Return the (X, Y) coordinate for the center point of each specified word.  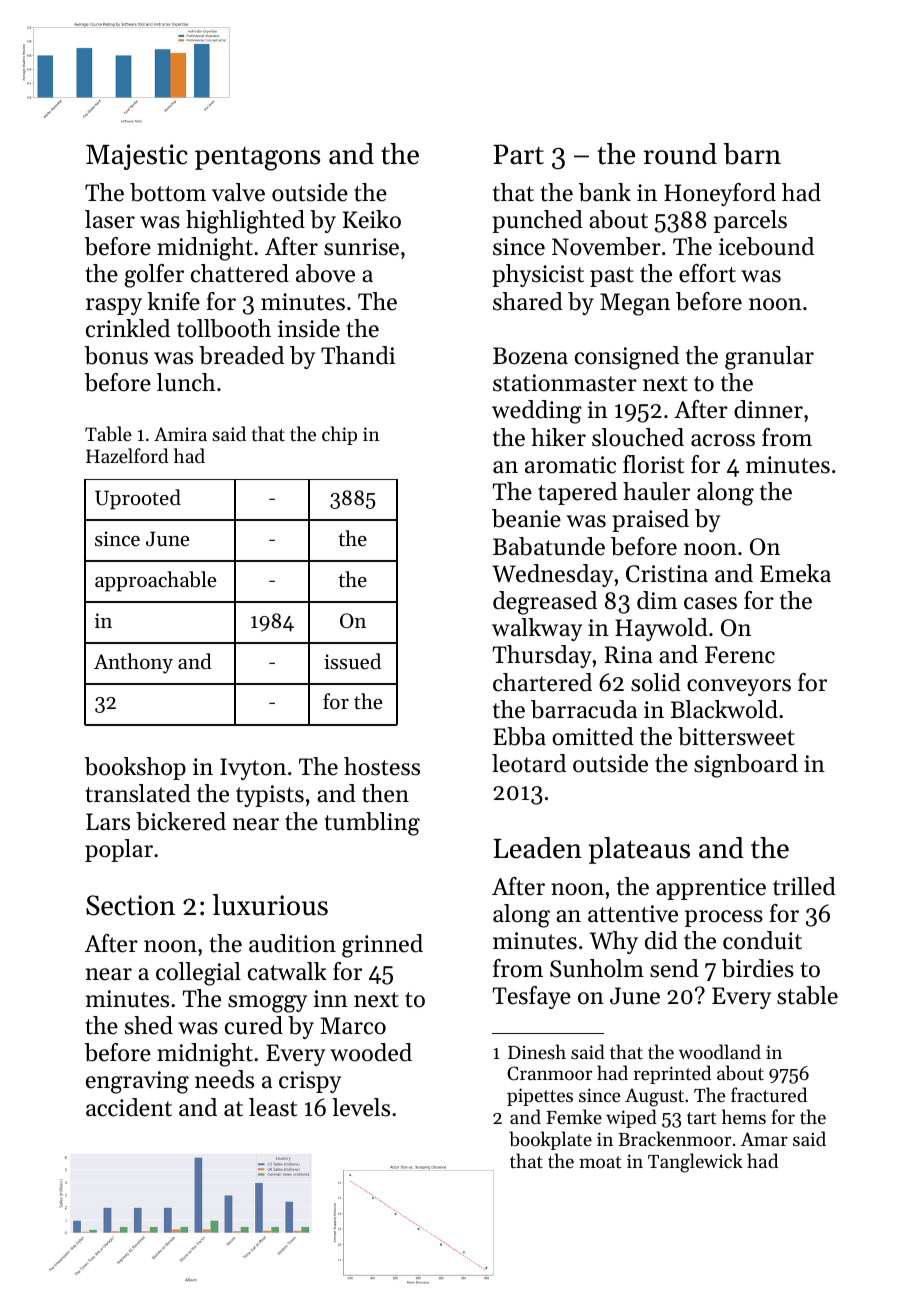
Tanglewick (695, 1163)
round (680, 154)
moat (600, 1162)
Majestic (137, 157)
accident (129, 1107)
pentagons (257, 158)
